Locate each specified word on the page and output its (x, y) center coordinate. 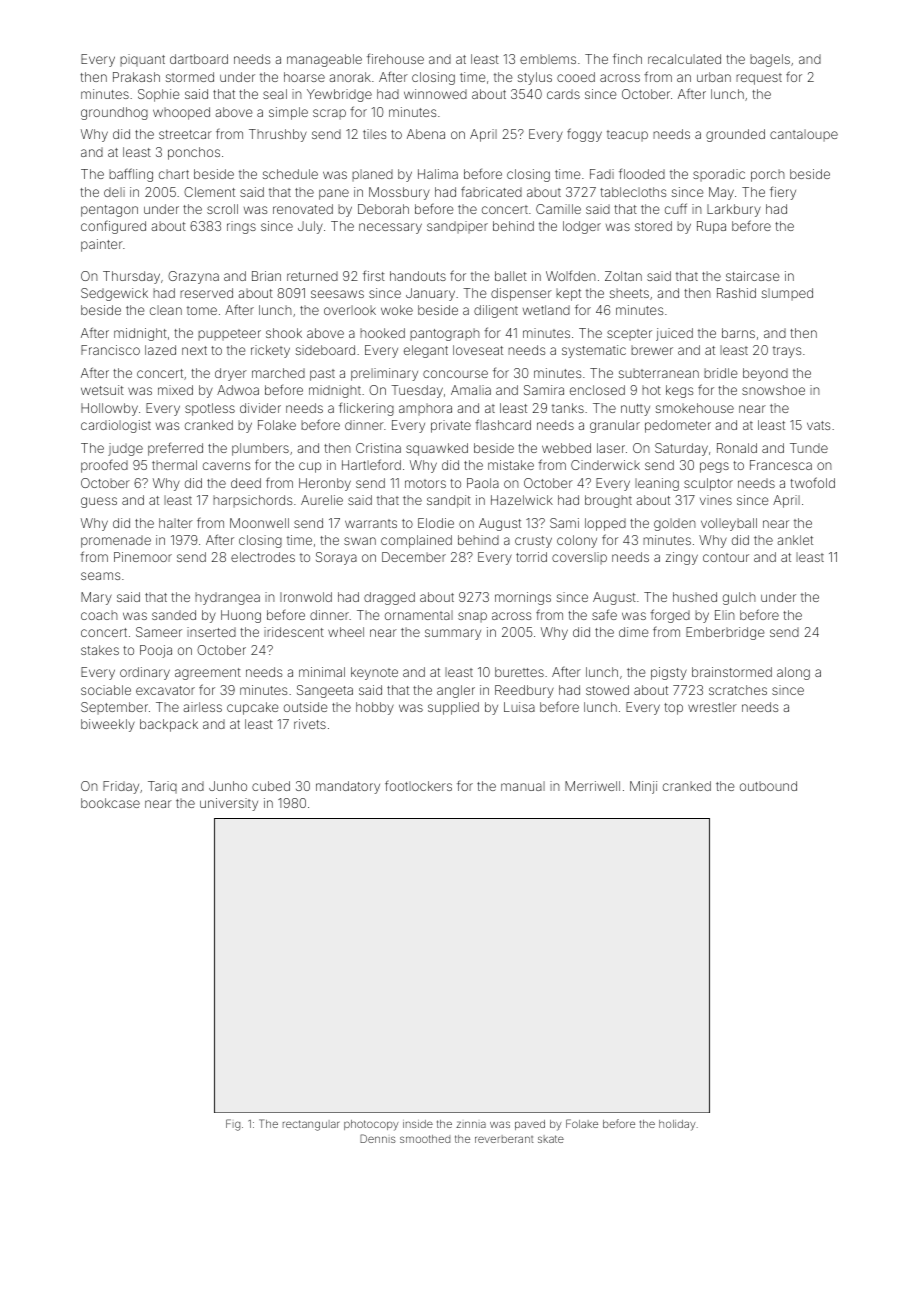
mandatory (348, 787)
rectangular (311, 1125)
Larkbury (734, 210)
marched (278, 373)
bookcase (110, 803)
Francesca (781, 465)
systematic (594, 351)
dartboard (199, 59)
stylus (535, 78)
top (673, 709)
